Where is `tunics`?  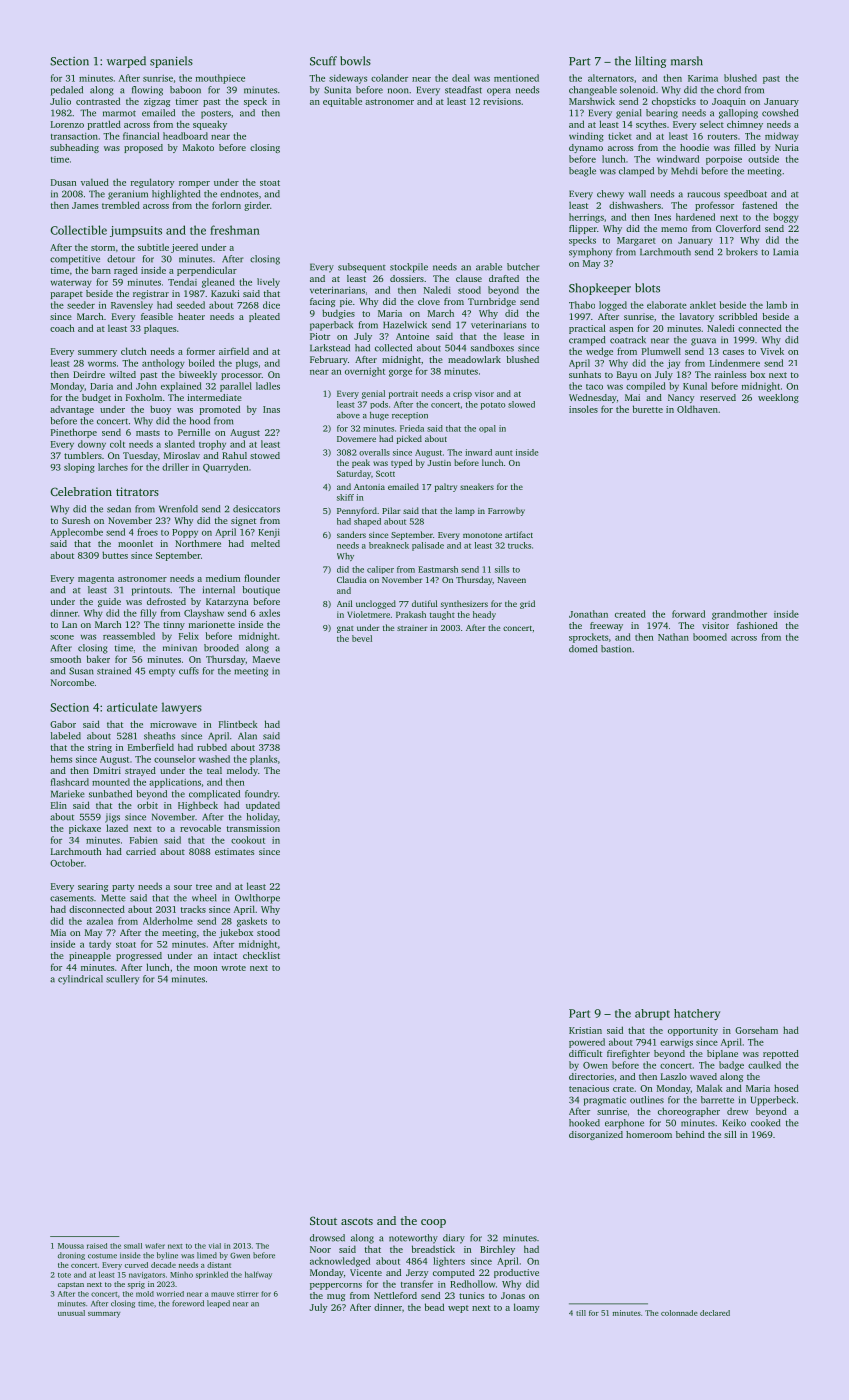
tunics is located at coordinates (471, 1295).
